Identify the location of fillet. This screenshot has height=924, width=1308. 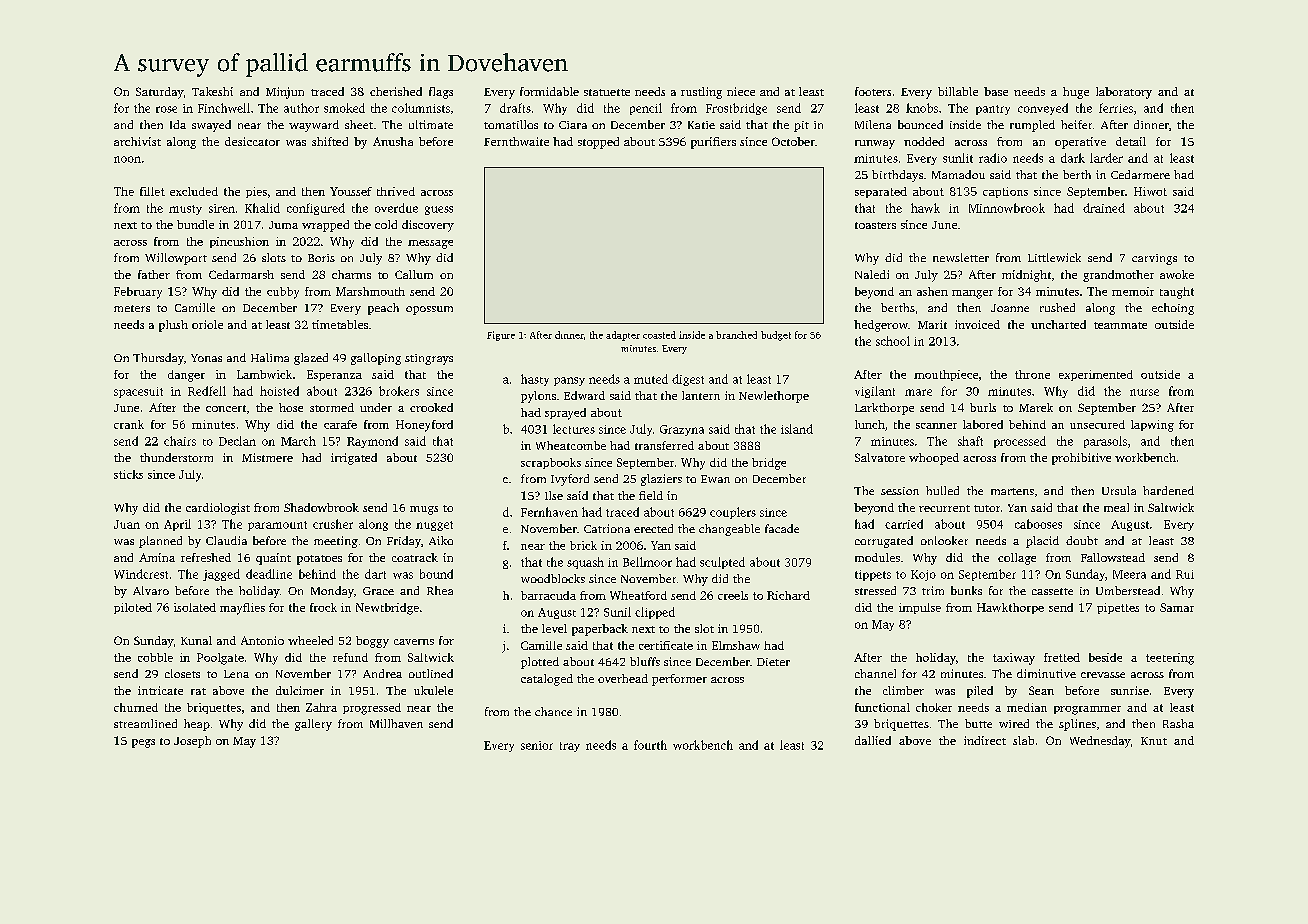
(152, 191).
